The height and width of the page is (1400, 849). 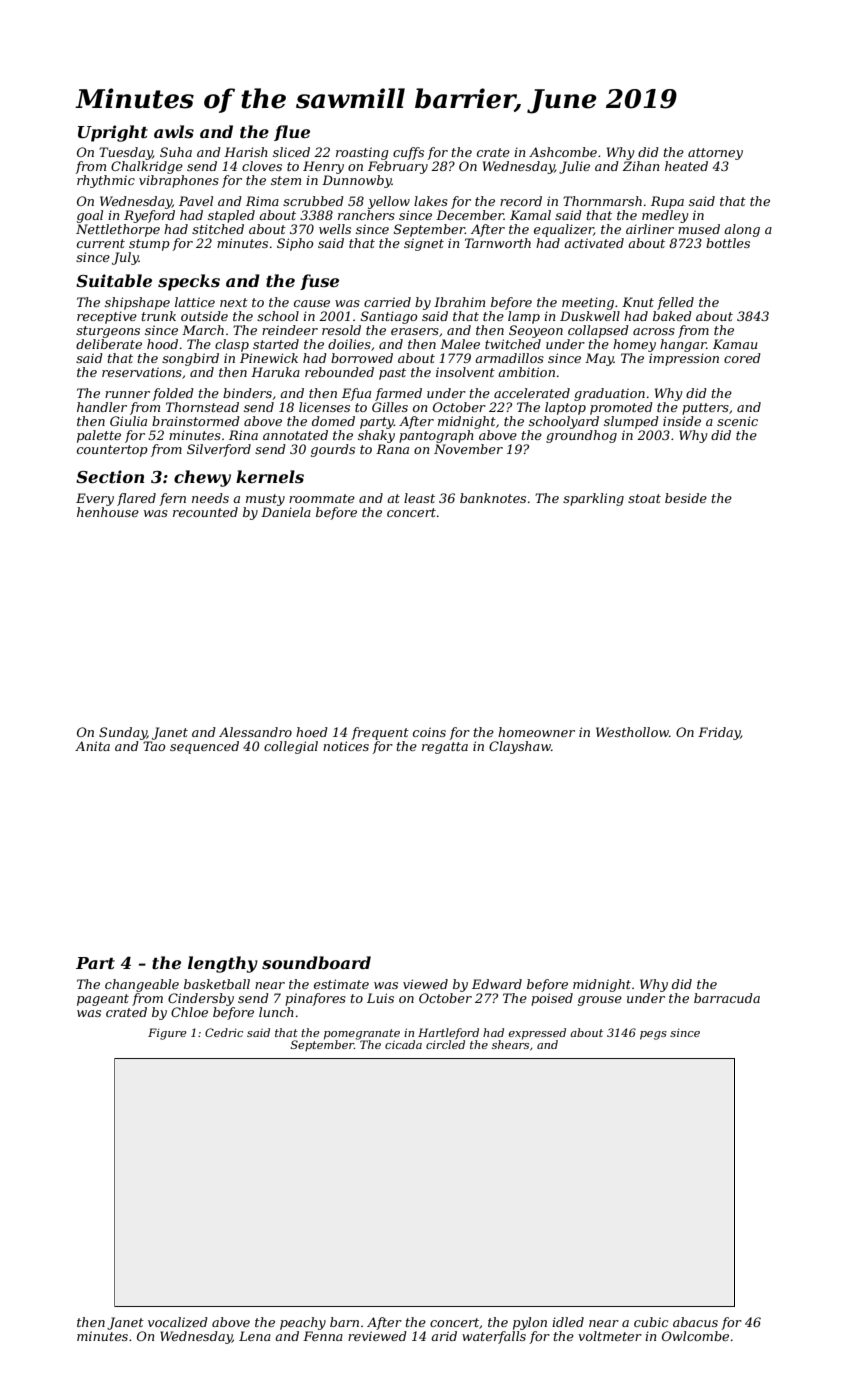 What do you see at coordinates (123, 733) in the page?
I see `Sunday` at bounding box center [123, 733].
